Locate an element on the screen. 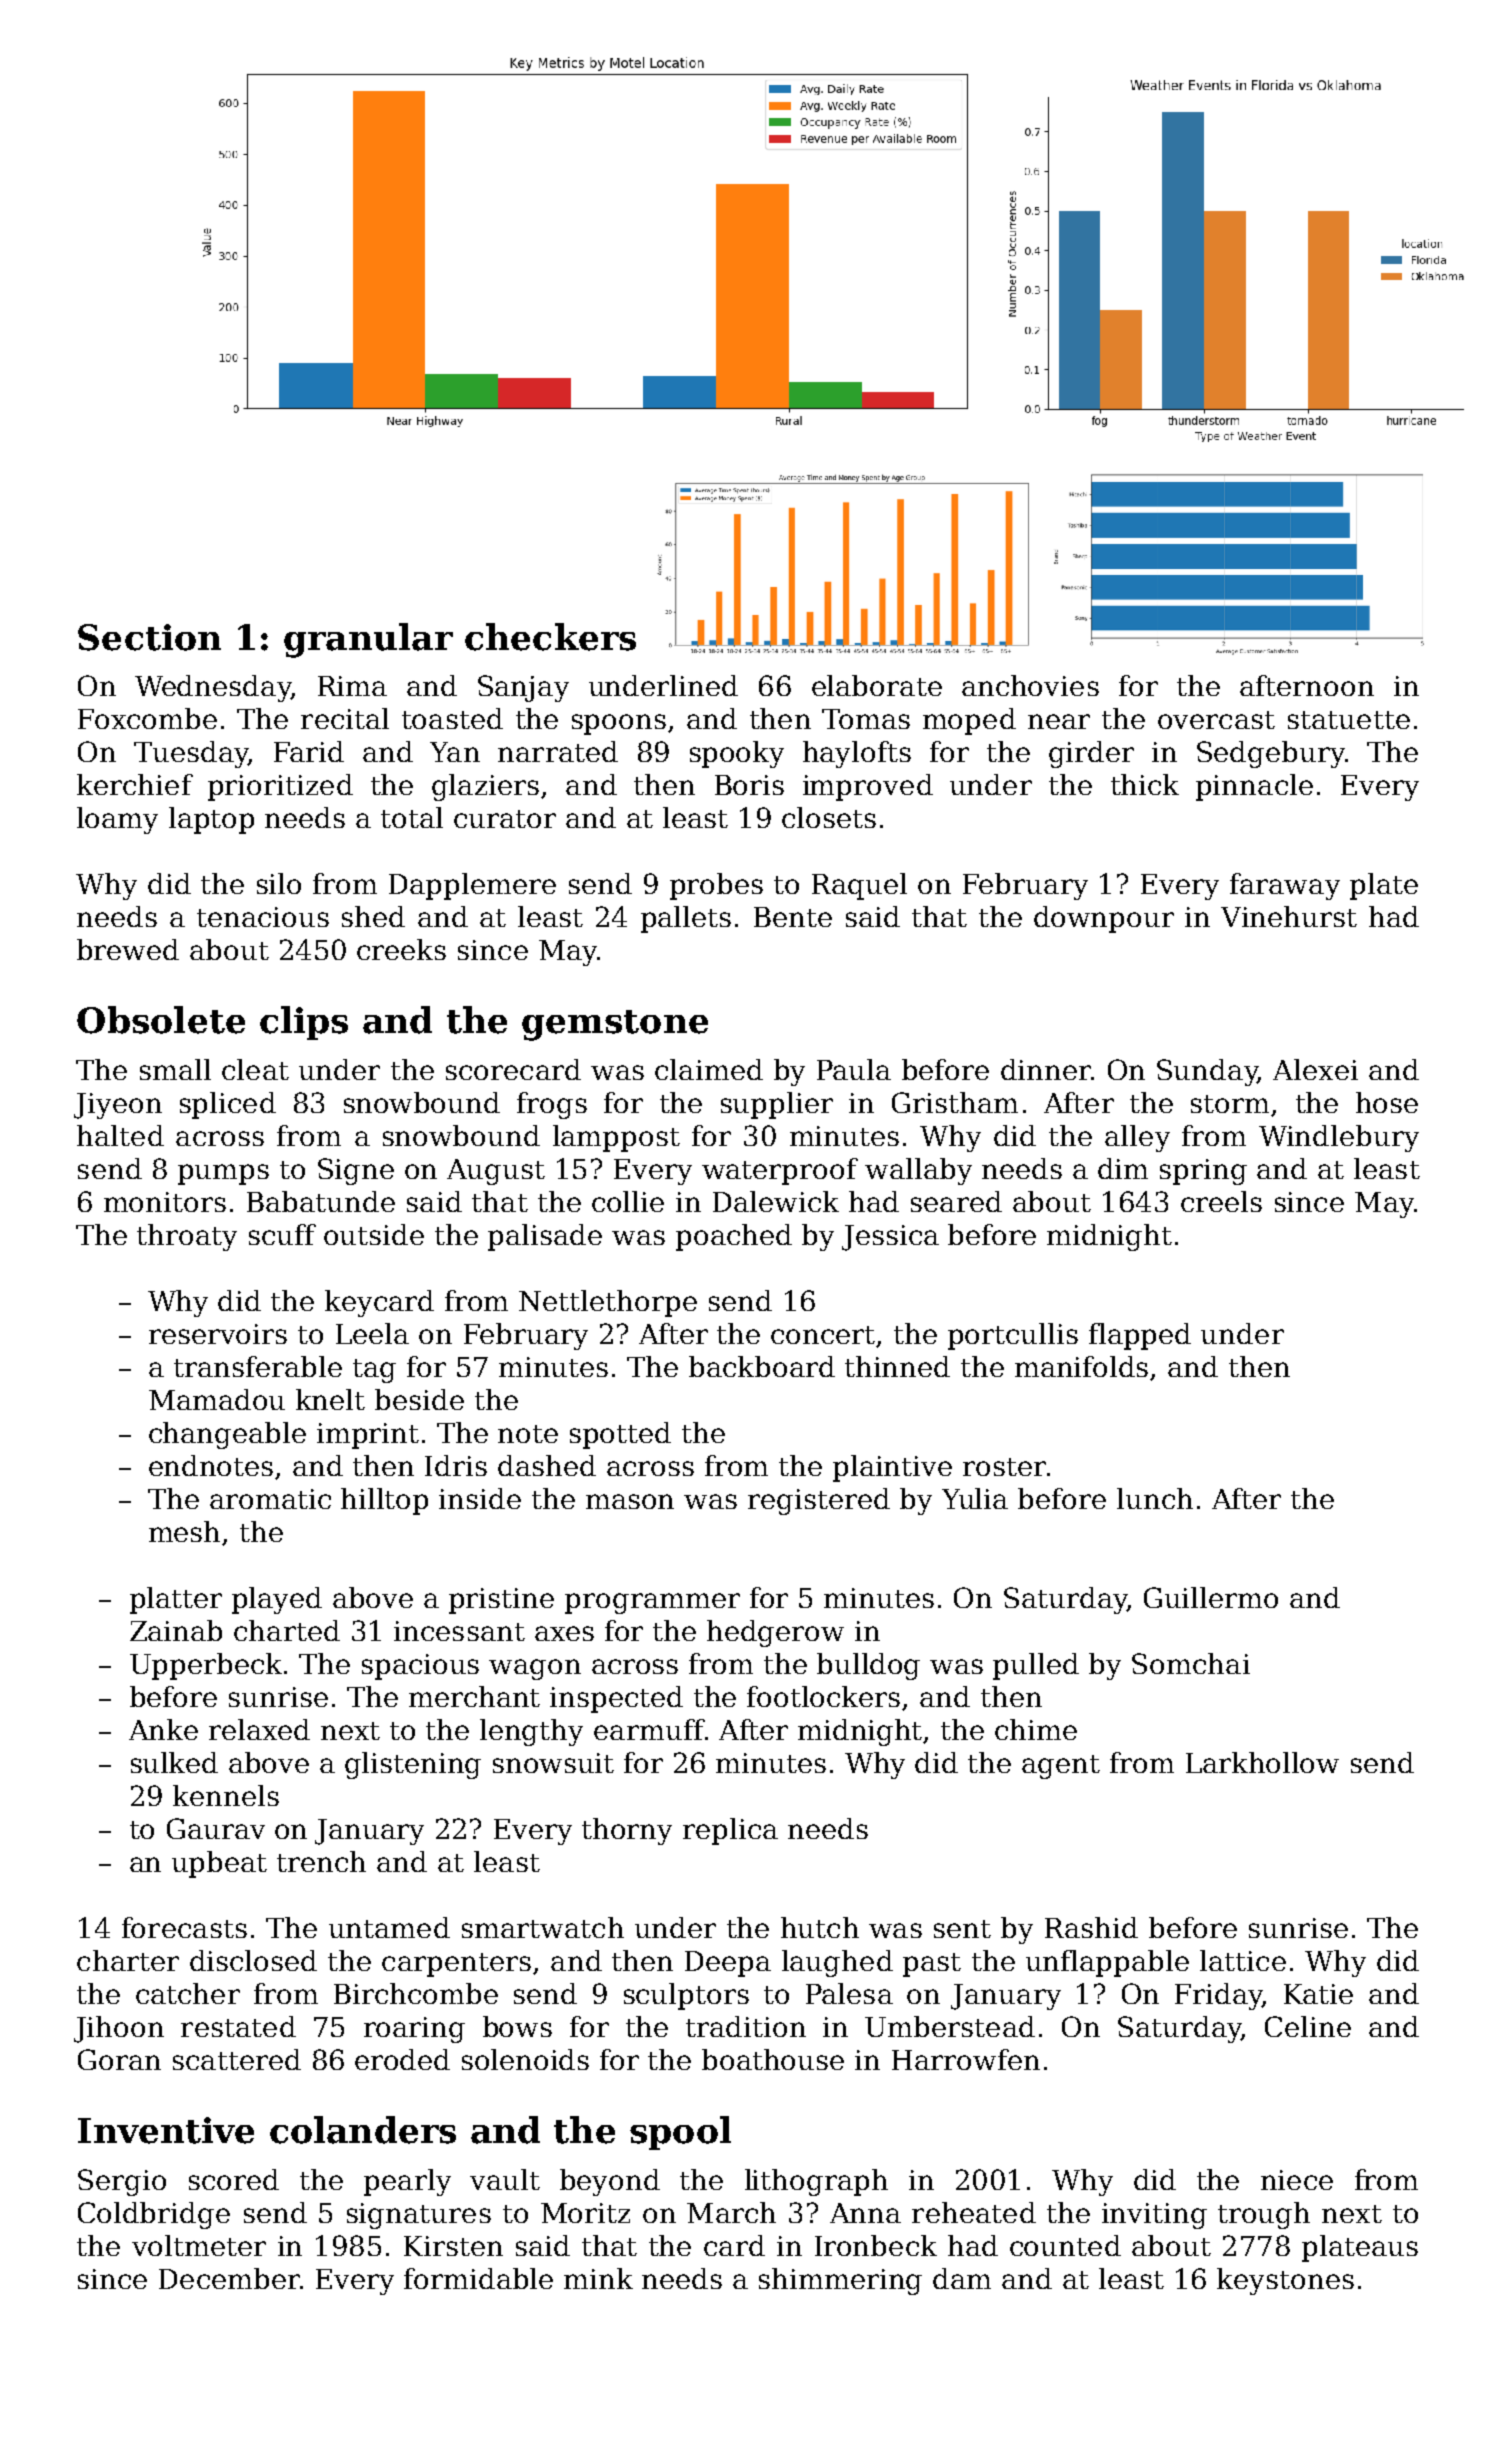  Celine is located at coordinates (1308, 2026).
